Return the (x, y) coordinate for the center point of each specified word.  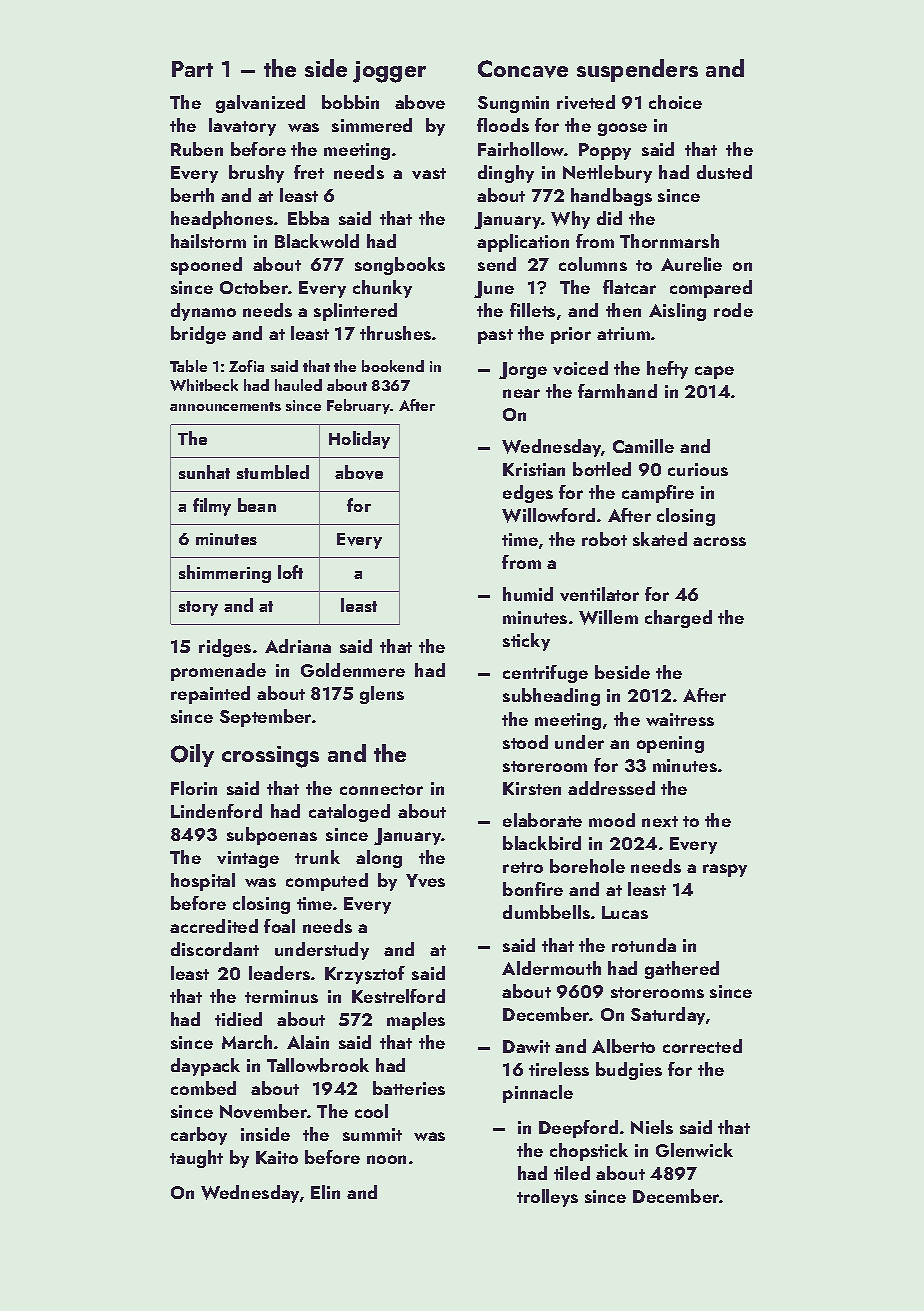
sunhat (204, 472)
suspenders (637, 70)
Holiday (359, 440)
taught (196, 1159)
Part (192, 69)
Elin (325, 1192)
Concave (523, 69)
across (719, 541)
